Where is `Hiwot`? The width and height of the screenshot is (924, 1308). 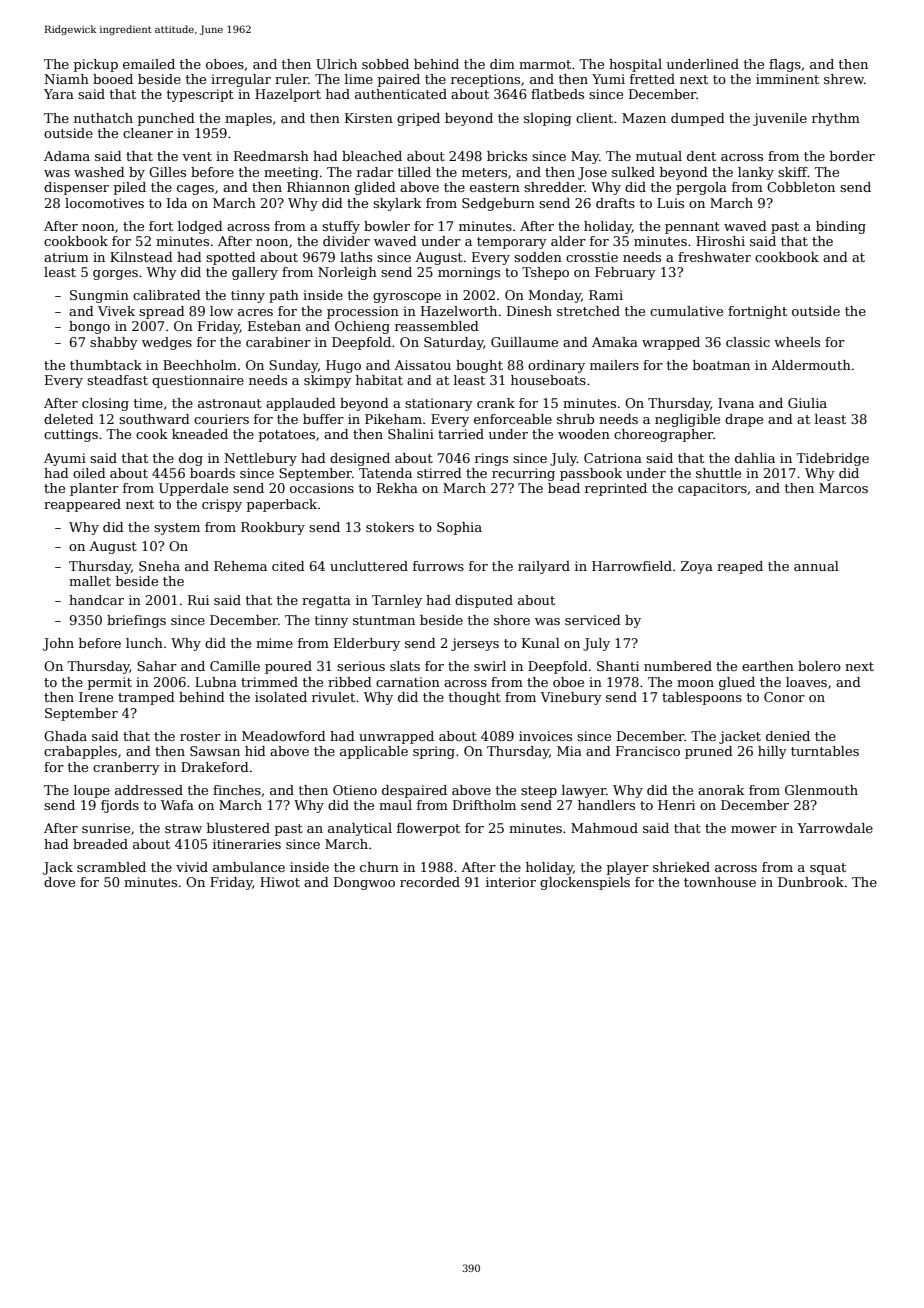
Hiwot is located at coordinates (280, 882).
